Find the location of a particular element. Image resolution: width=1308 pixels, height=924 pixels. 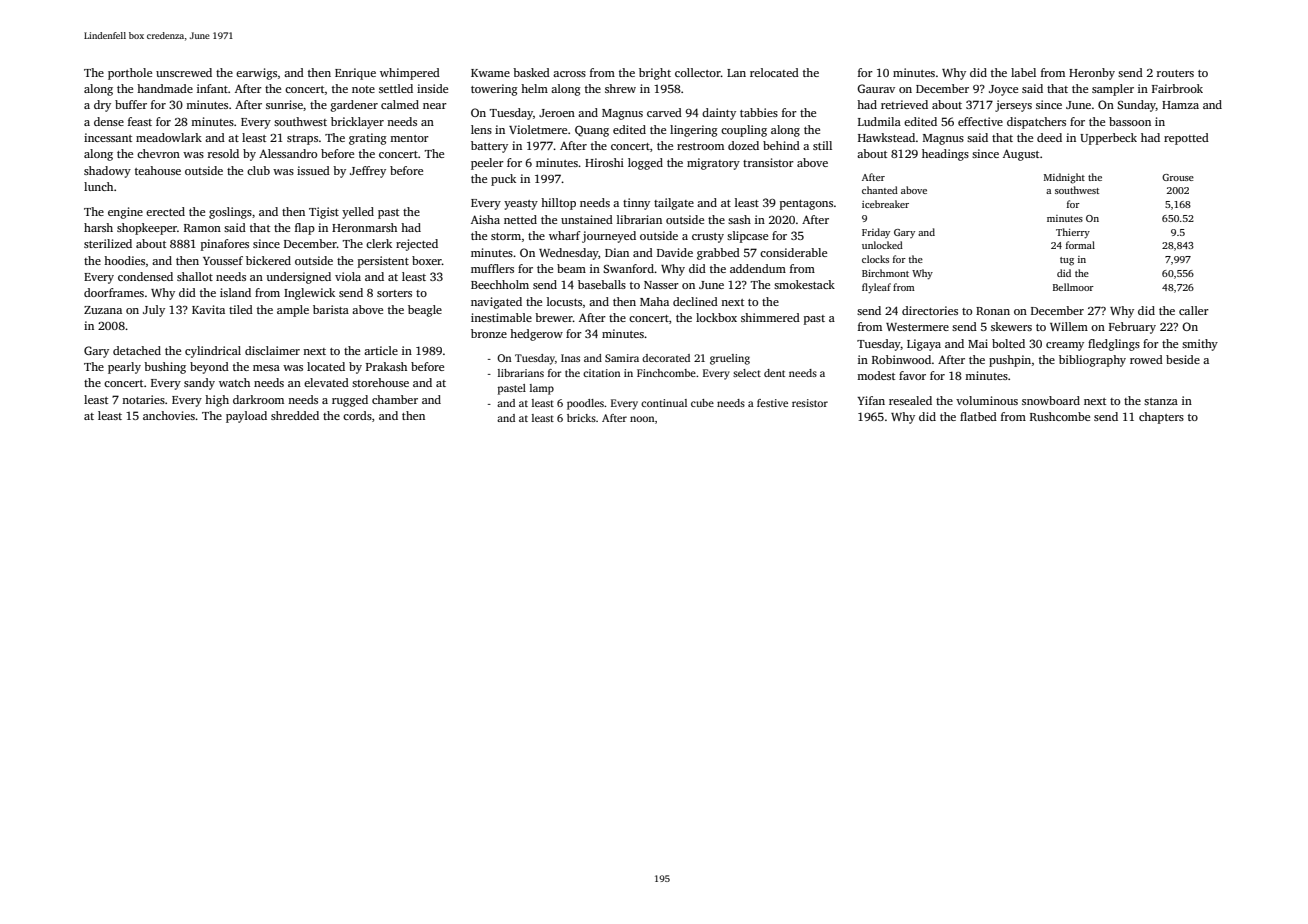

smithy is located at coordinates (1200, 345).
